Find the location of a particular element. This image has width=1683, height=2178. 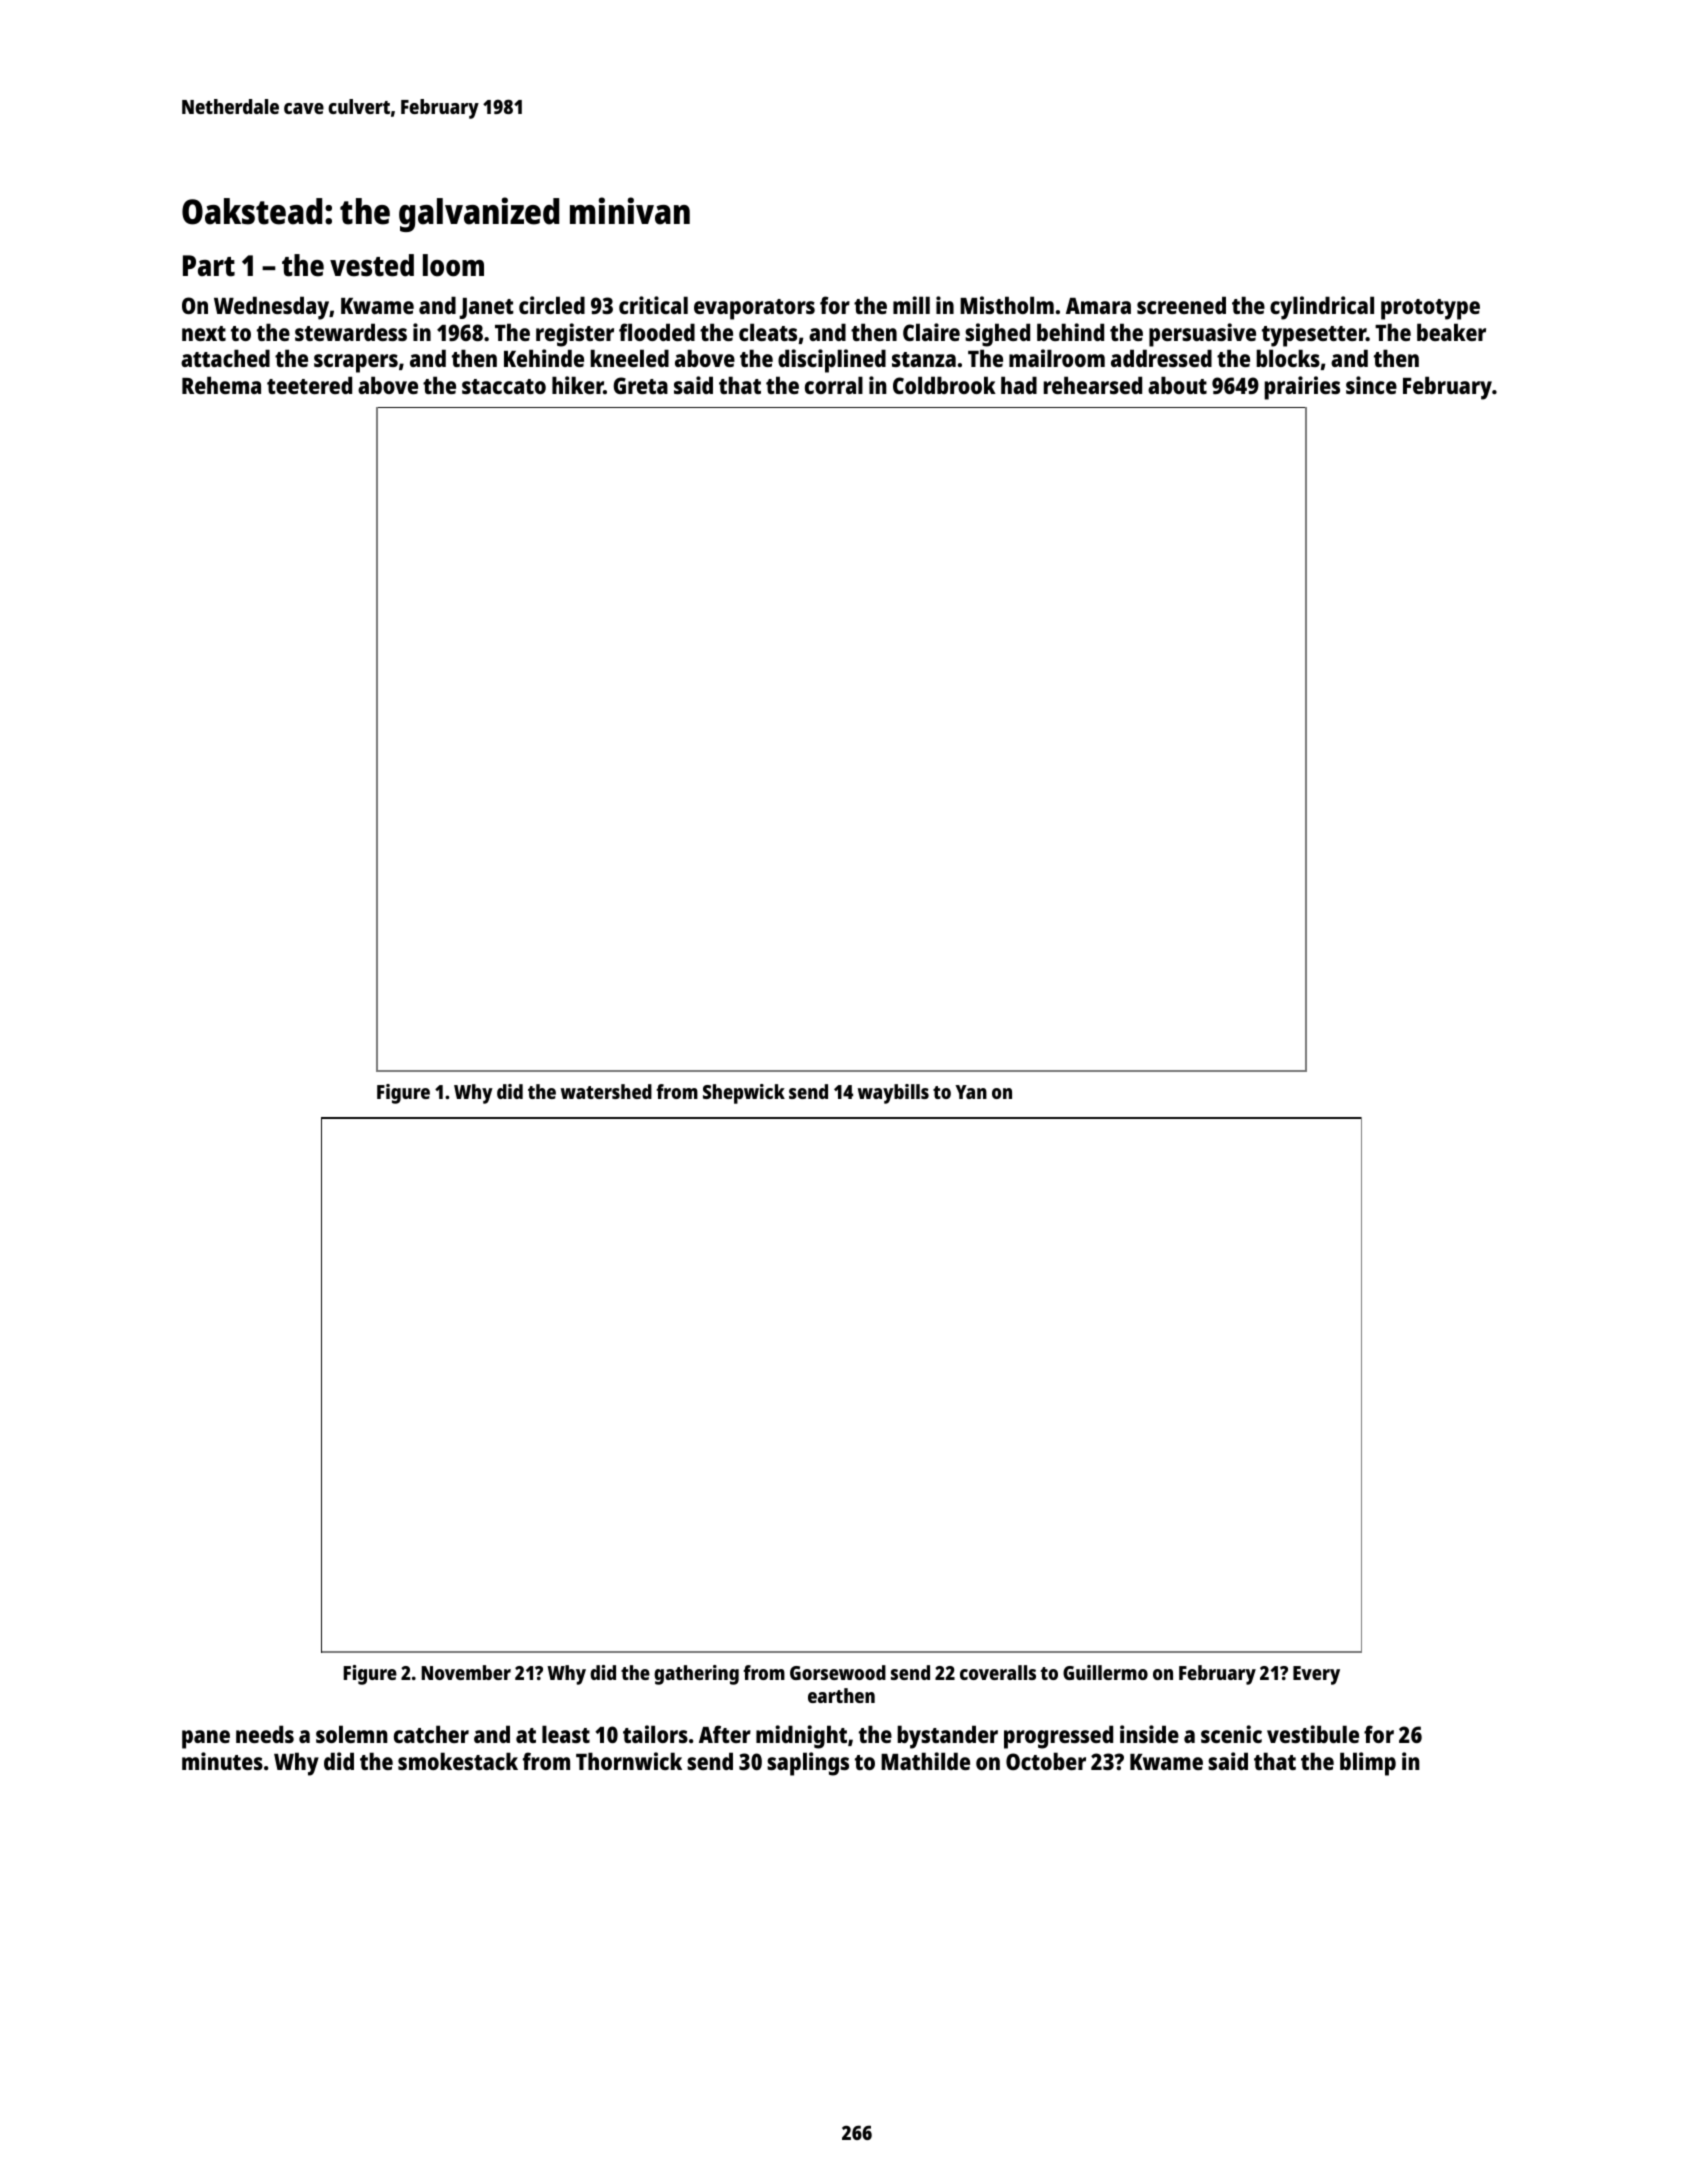

November is located at coordinates (466, 1672).
